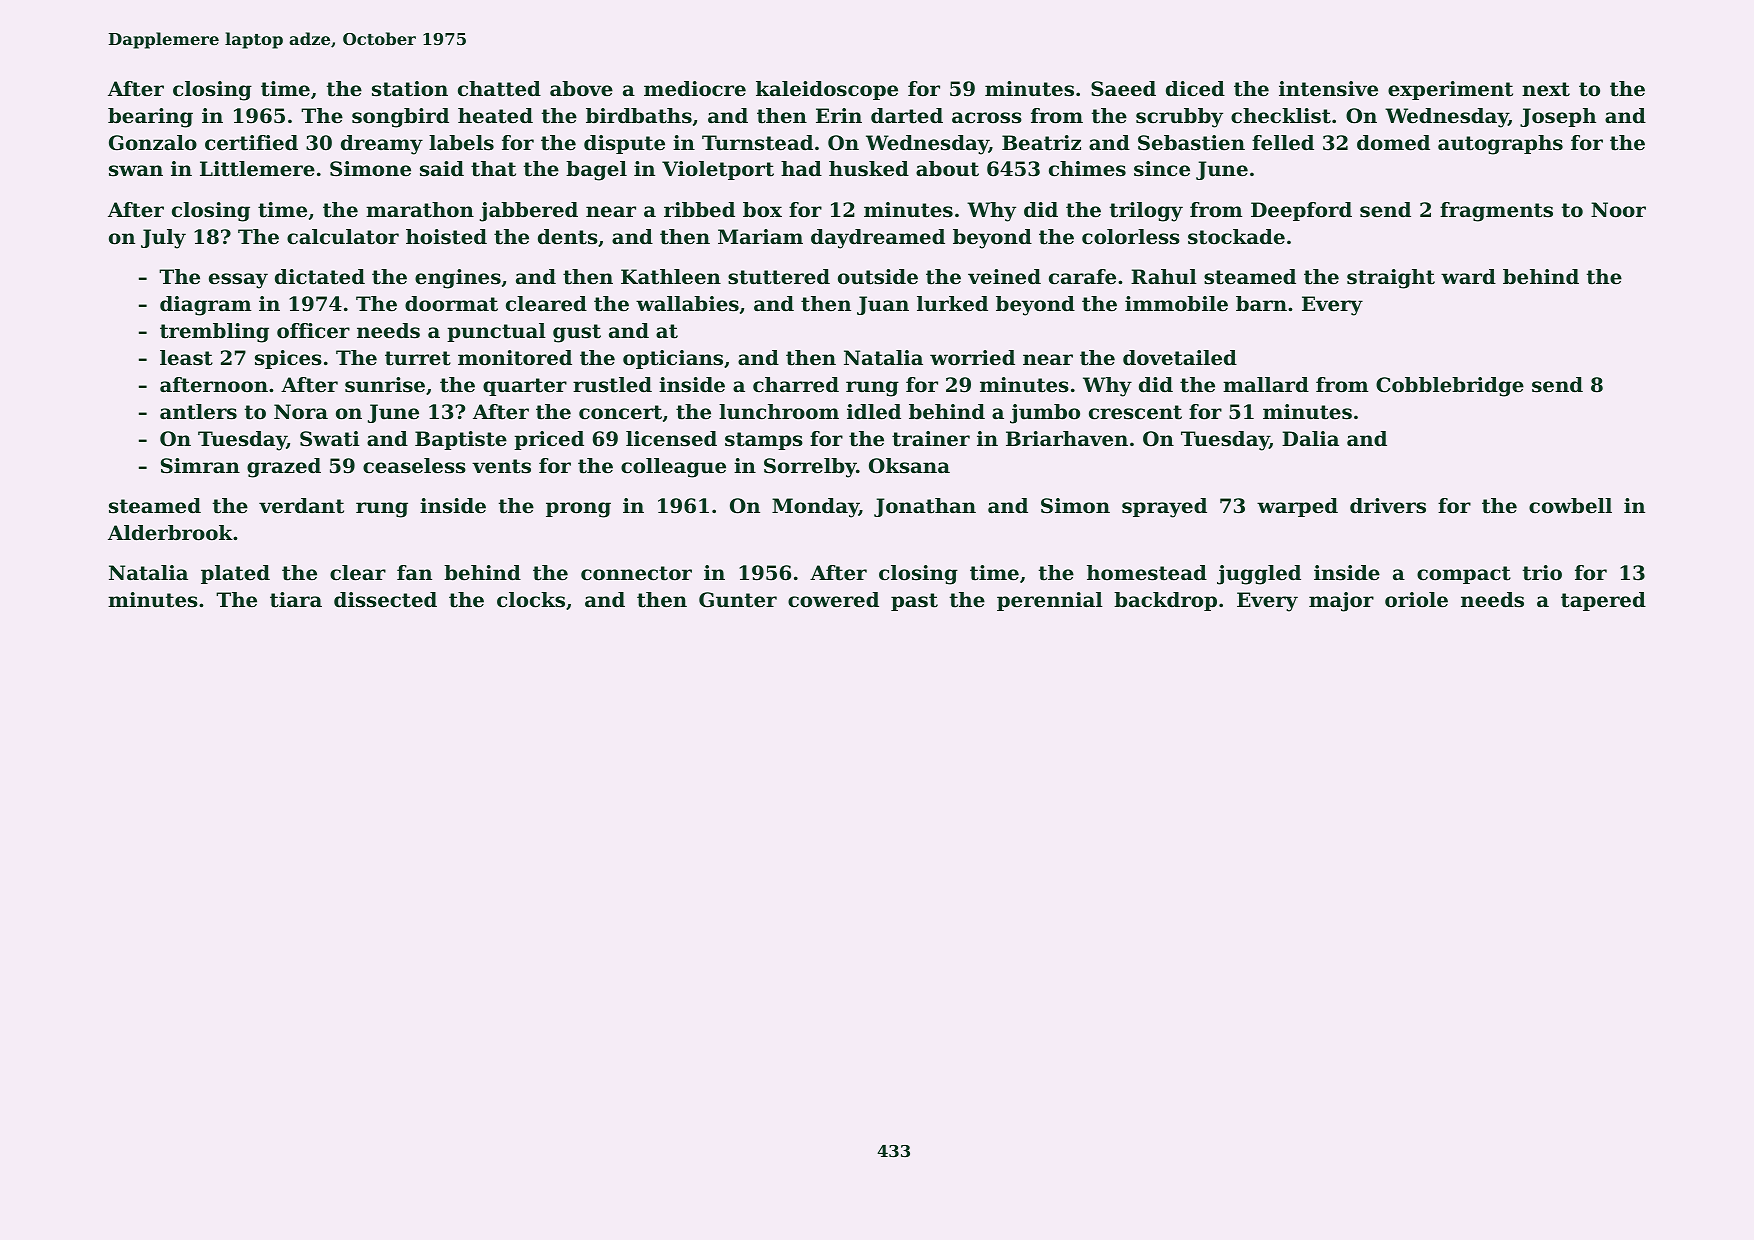  What do you see at coordinates (1082, 277) in the screenshot?
I see `carafe` at bounding box center [1082, 277].
